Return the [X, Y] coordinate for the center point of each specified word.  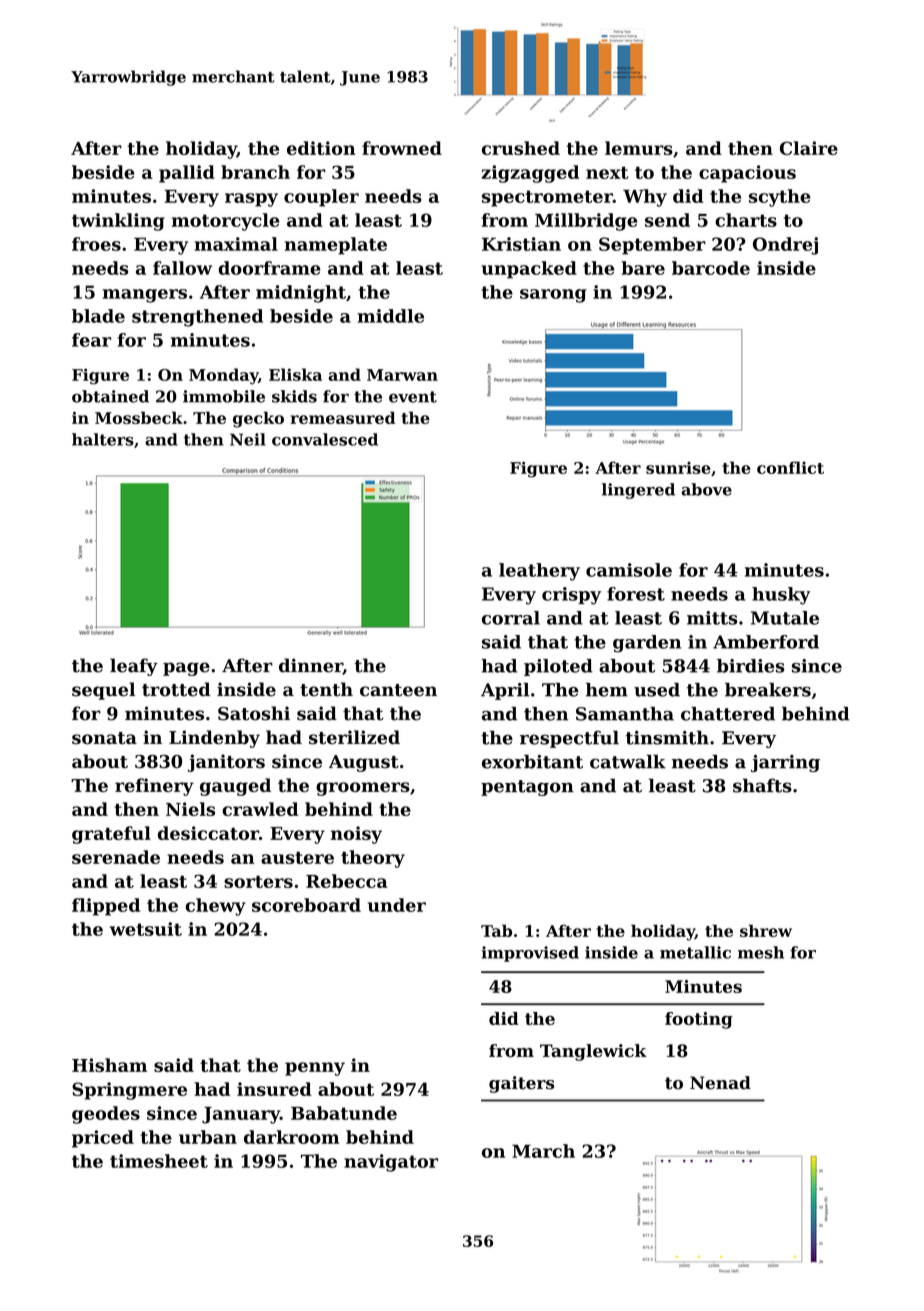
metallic [695, 952]
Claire [809, 148]
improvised [530, 954]
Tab [496, 930]
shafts [762, 785]
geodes [106, 1115]
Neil [248, 439]
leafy [134, 667]
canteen [398, 690]
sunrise [678, 468]
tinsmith [667, 737]
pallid [187, 174]
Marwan [402, 375]
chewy [215, 907]
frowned [402, 148]
